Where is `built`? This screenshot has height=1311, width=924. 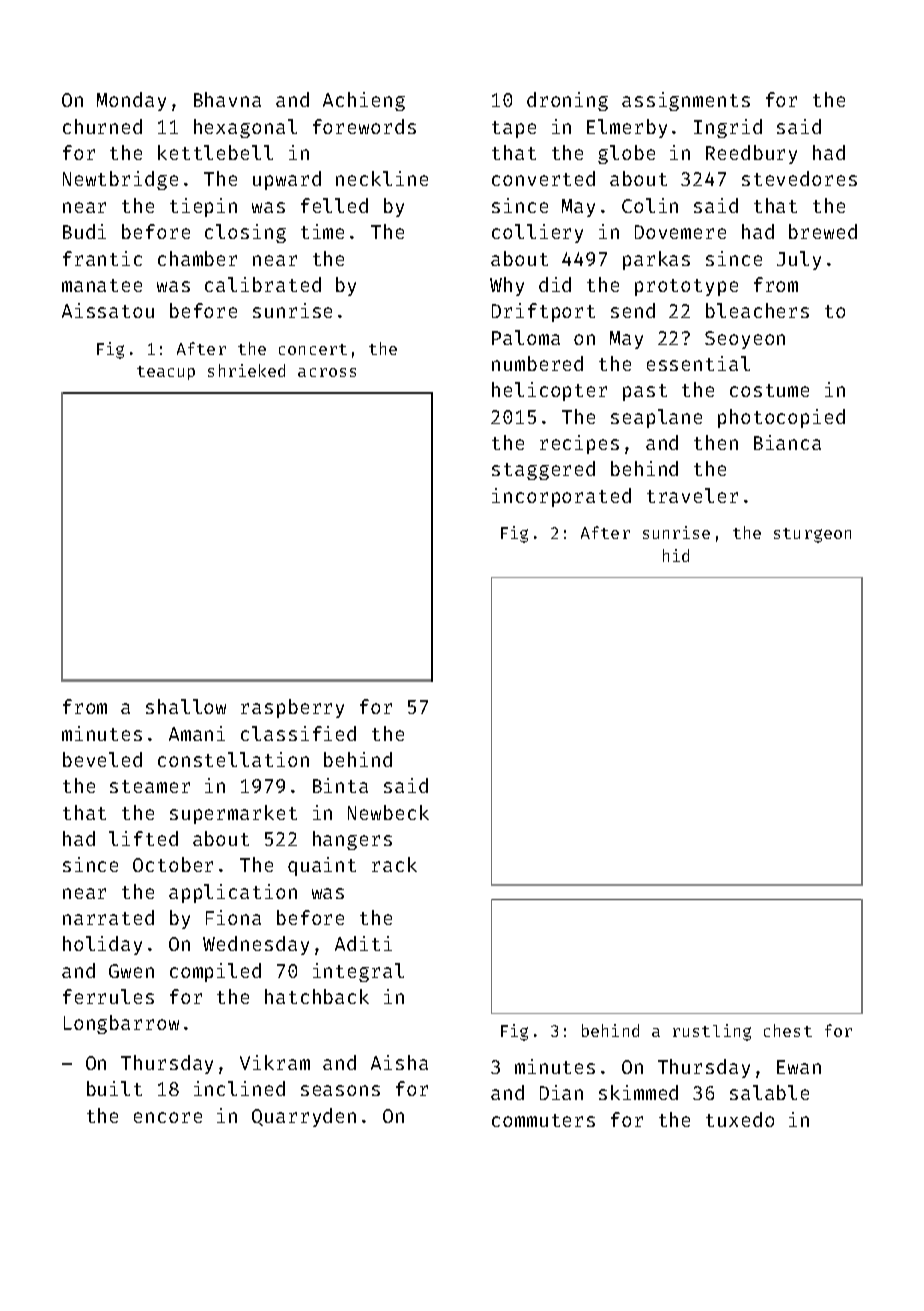 built is located at coordinates (114, 1088).
